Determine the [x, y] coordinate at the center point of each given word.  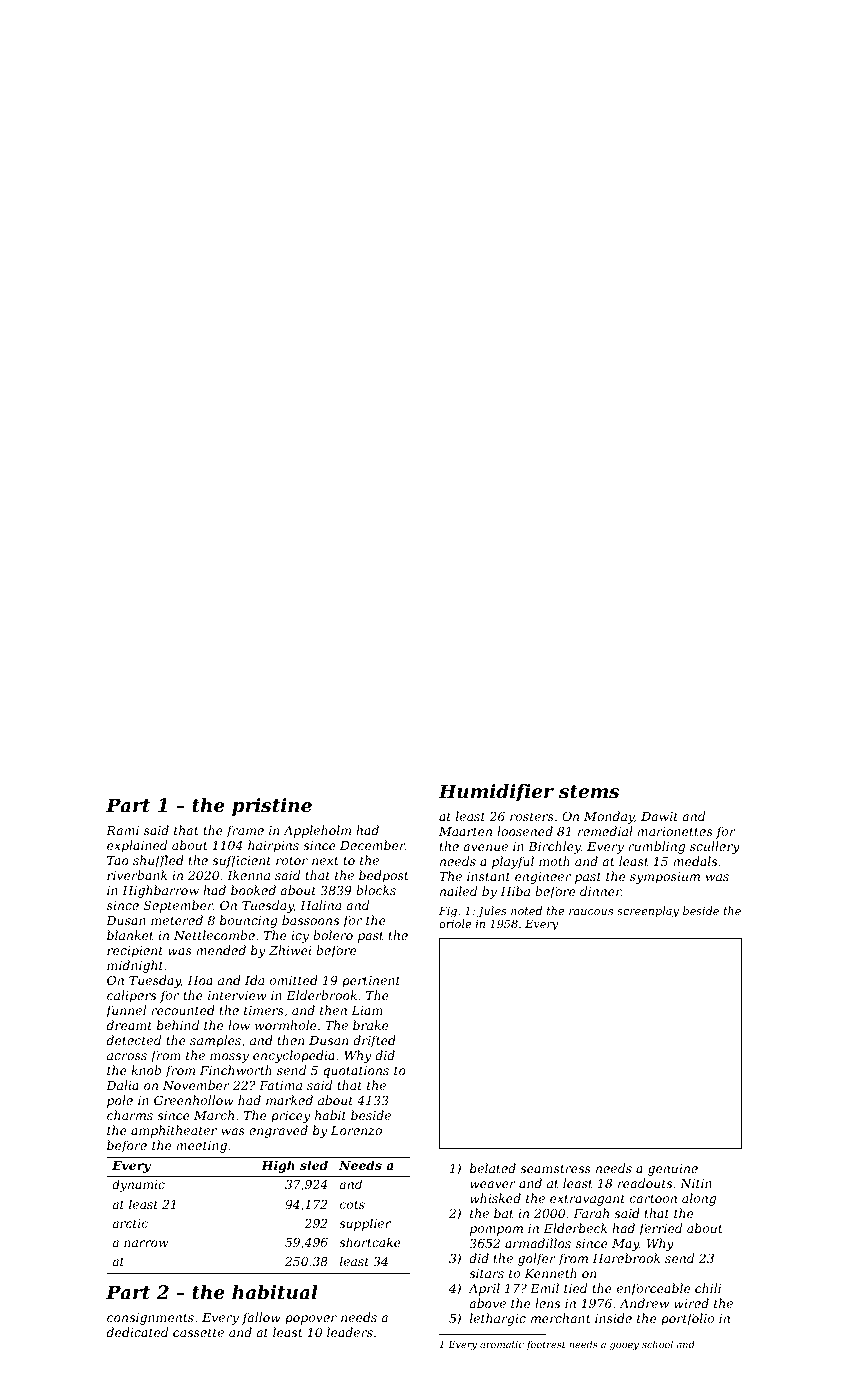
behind [178, 1025]
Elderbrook [321, 995]
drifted [374, 1041]
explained [137, 846]
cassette [198, 1332]
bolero [333, 935]
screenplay [648, 912]
